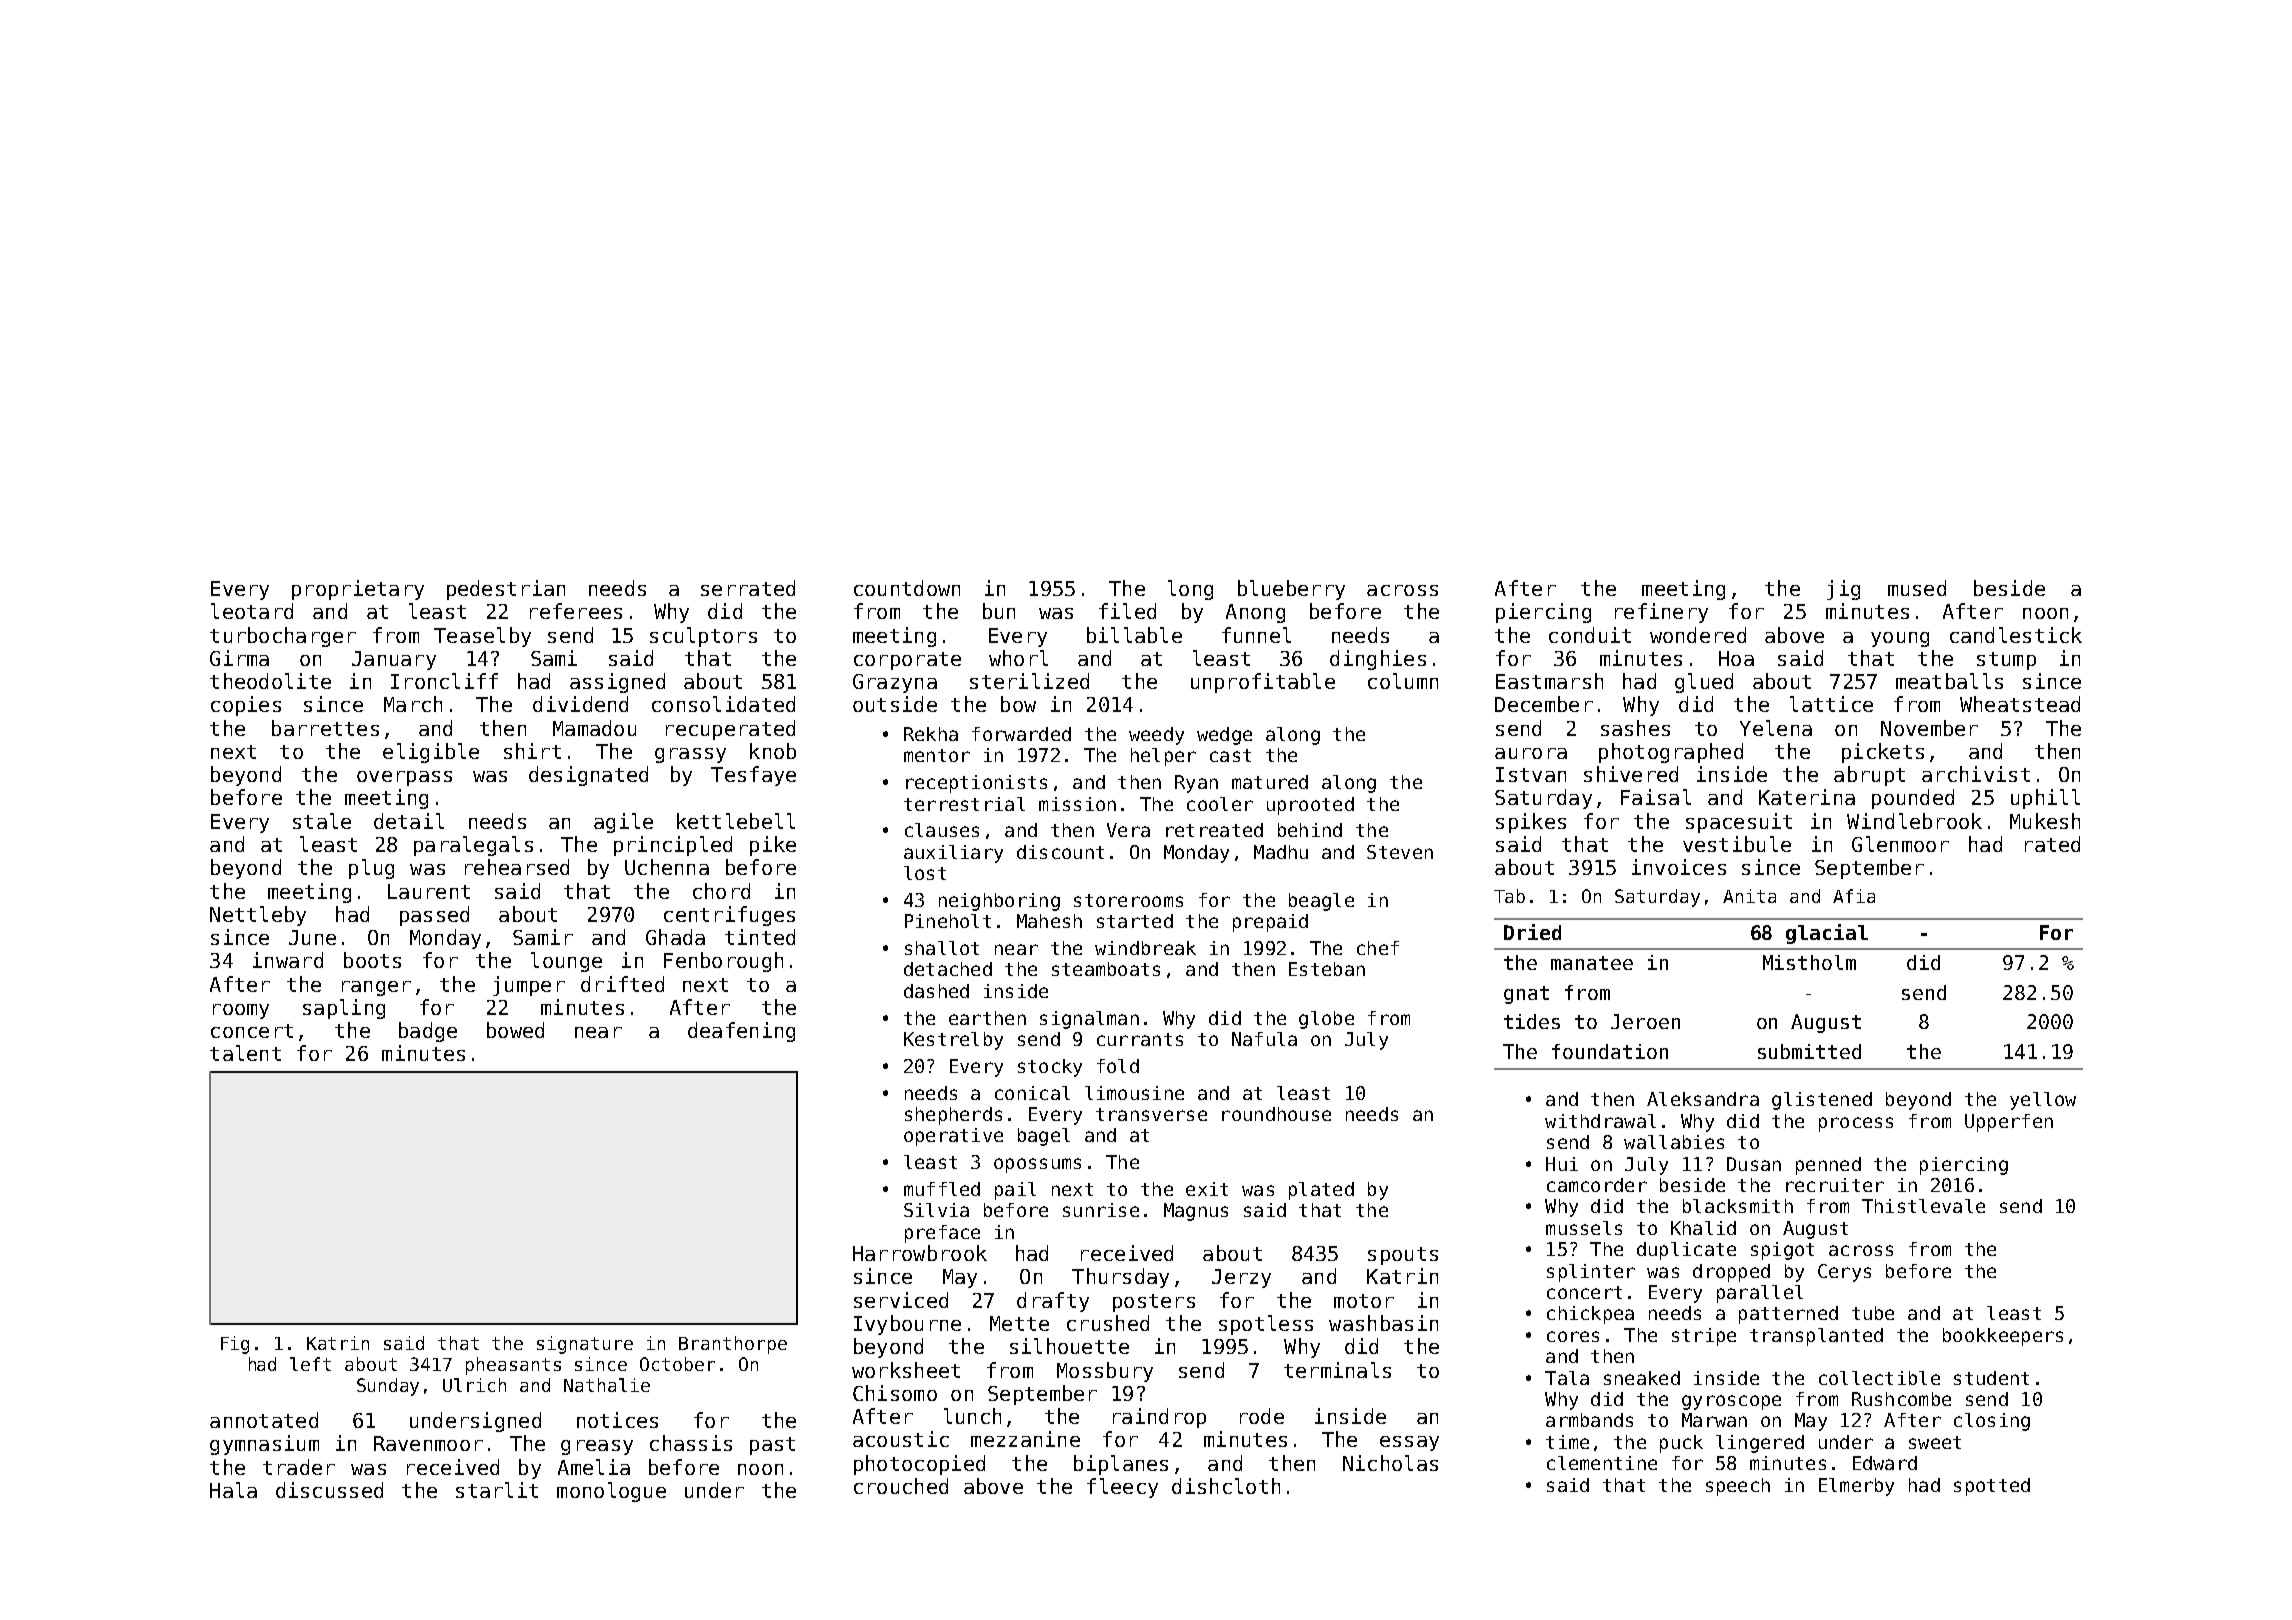  Describe the element at coordinates (1679, 867) in the page. I see `invoices` at that location.
